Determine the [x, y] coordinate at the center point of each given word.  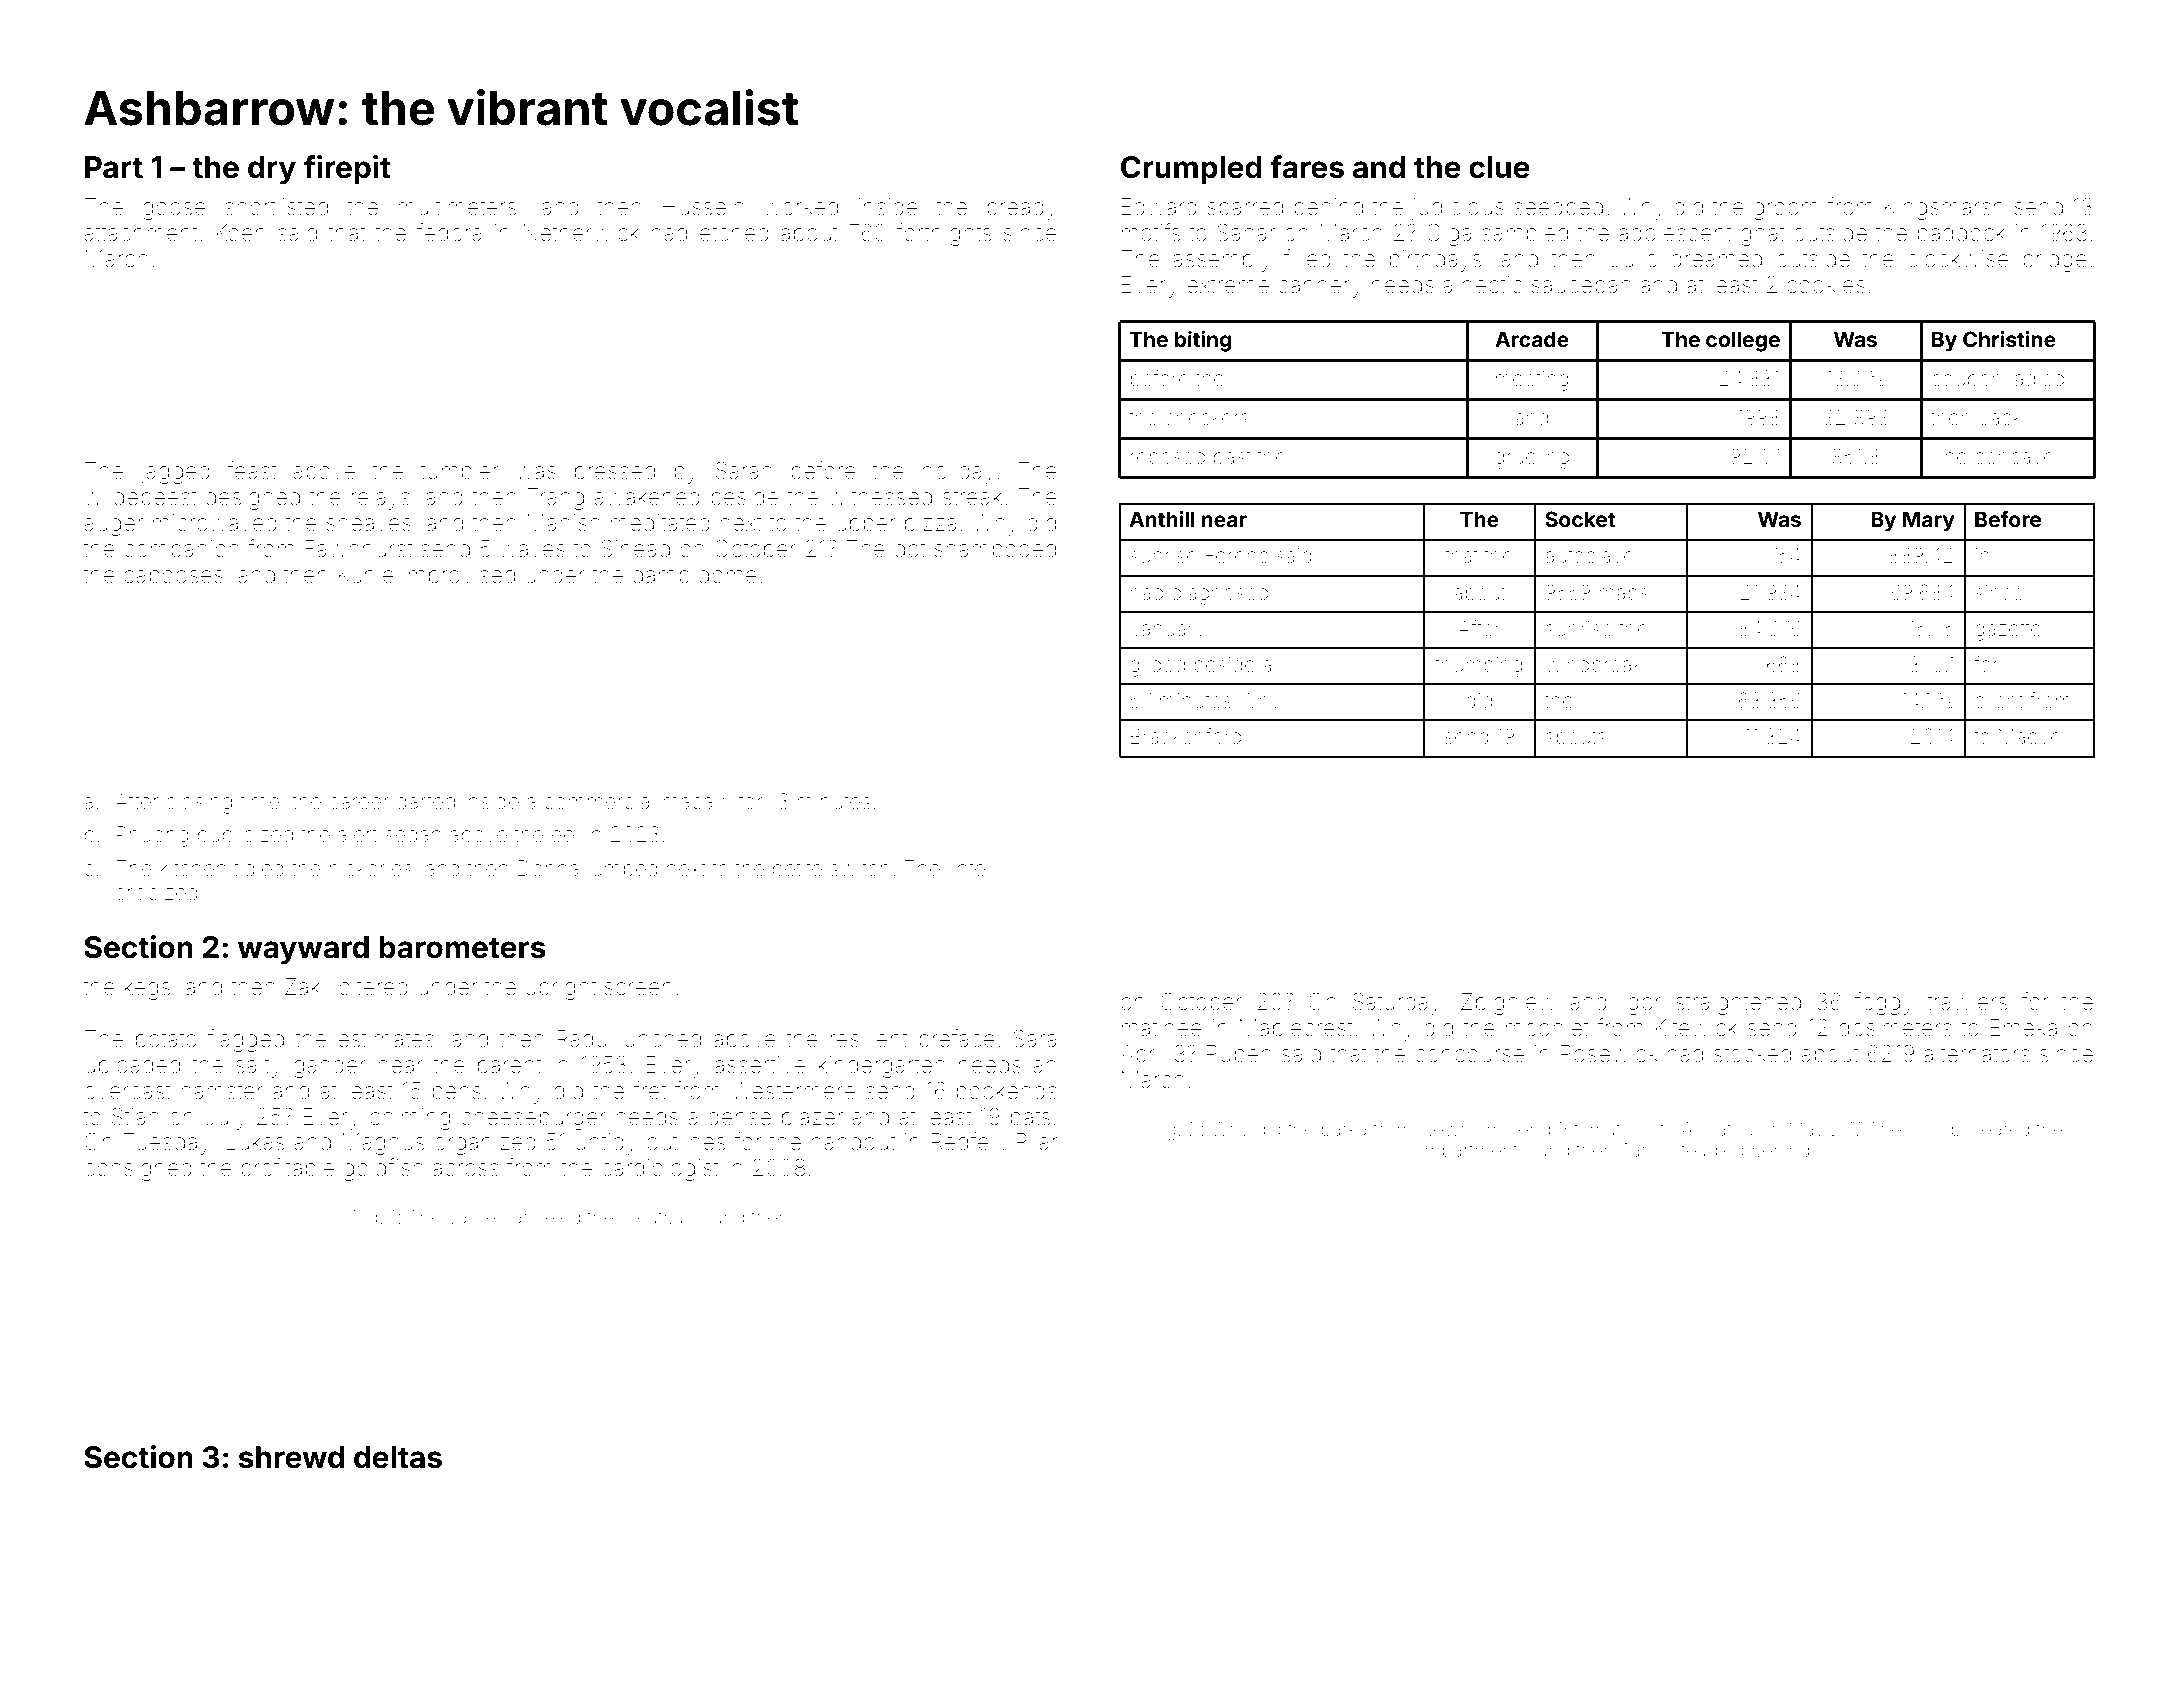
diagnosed [1219, 595]
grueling [1532, 459]
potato [166, 1041]
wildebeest [140, 497]
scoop [1934, 1132]
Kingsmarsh [1944, 209]
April [1142, 1056]
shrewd [291, 1457]
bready [1022, 209]
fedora [449, 232]
